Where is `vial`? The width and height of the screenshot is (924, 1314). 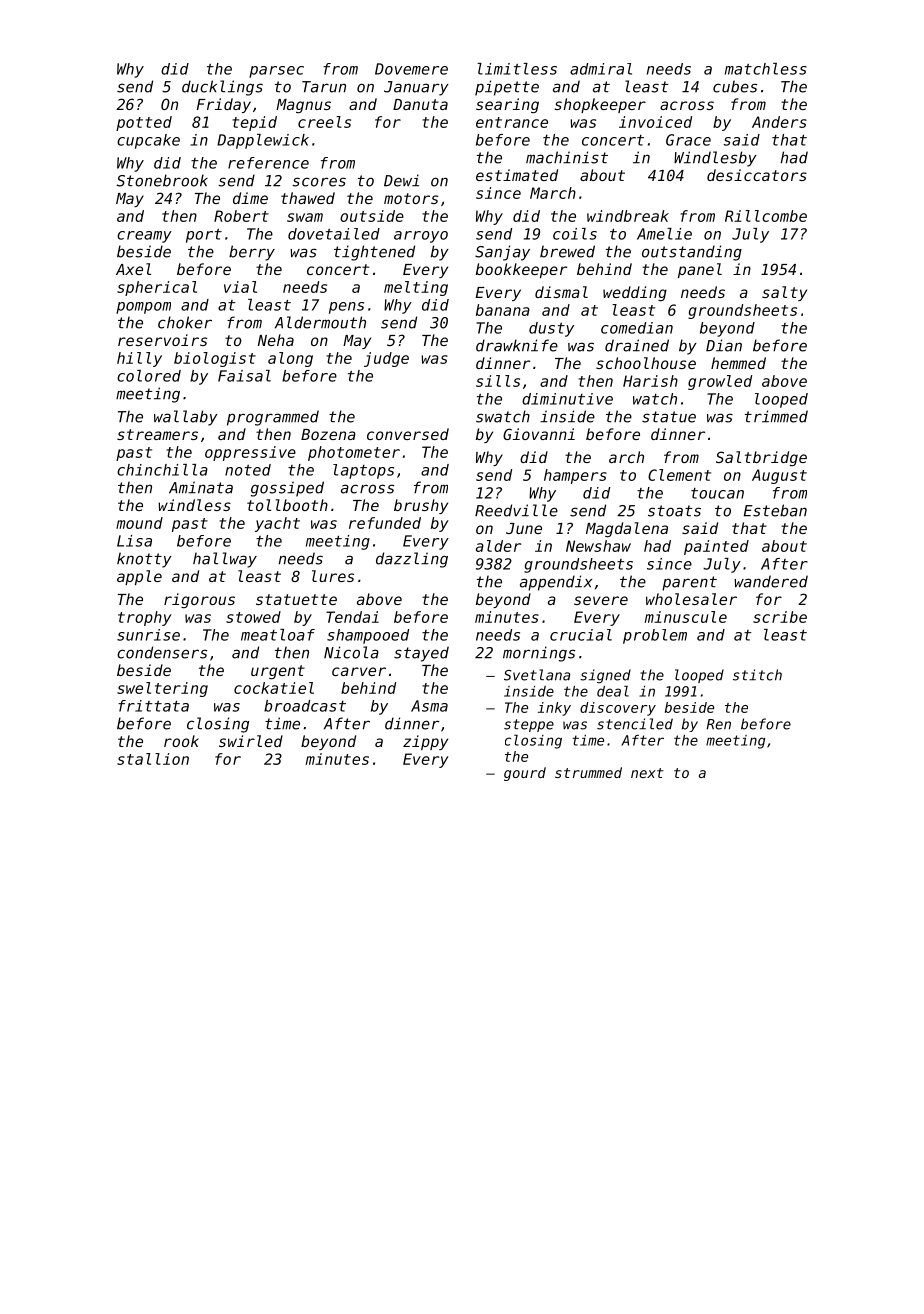
vial is located at coordinates (240, 287).
